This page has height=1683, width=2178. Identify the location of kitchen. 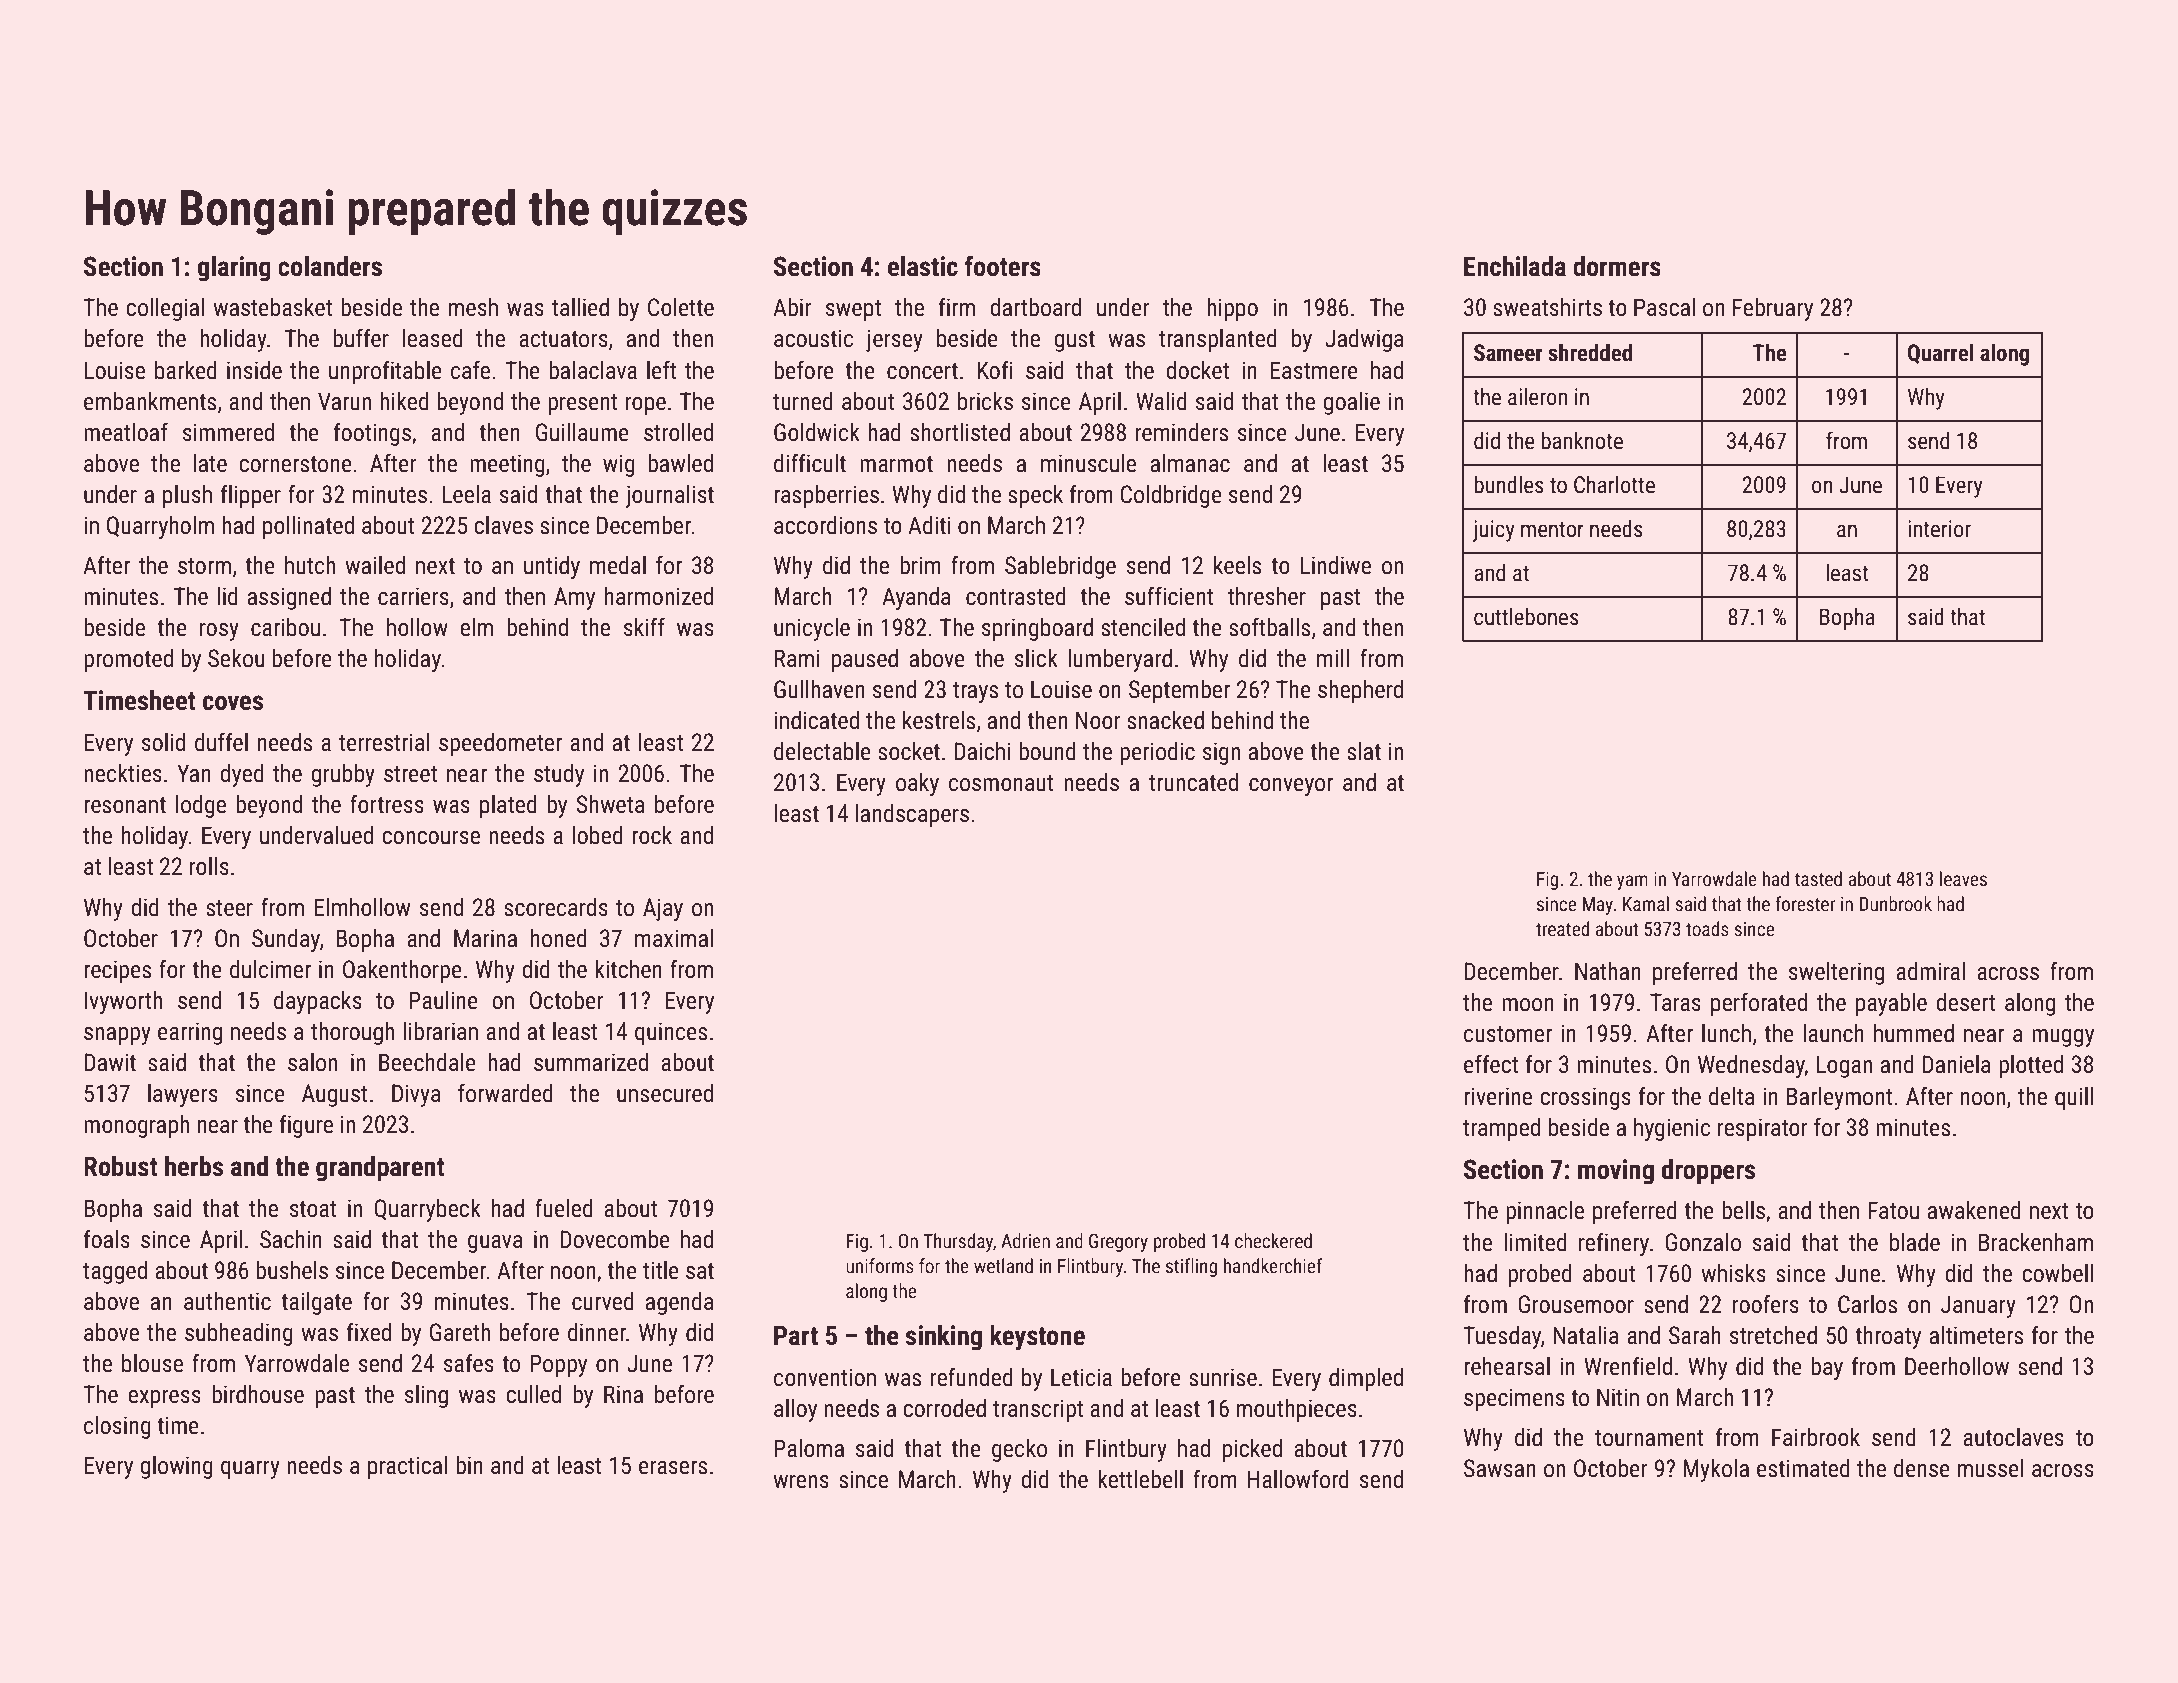
(628, 969).
